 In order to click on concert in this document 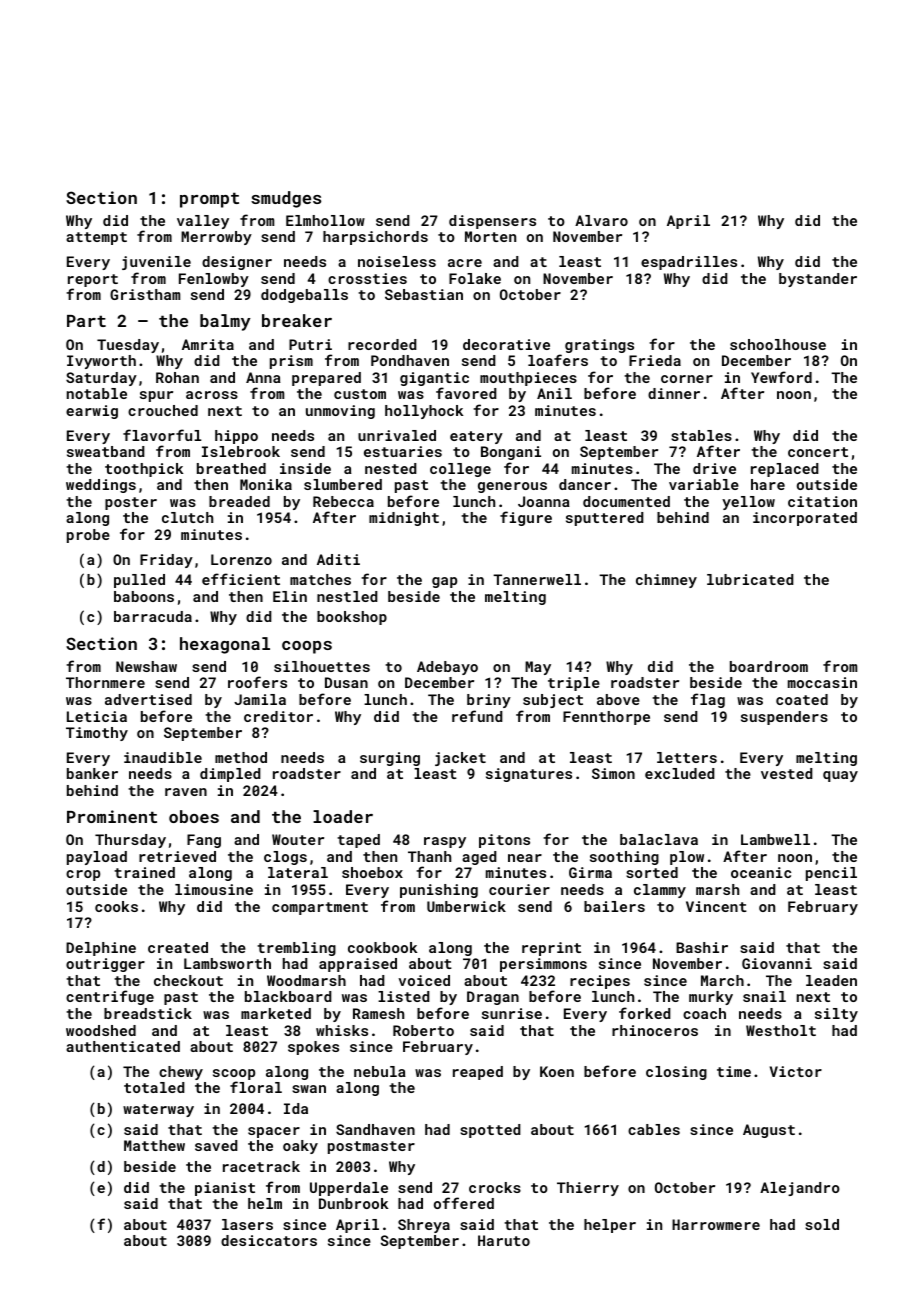, I will do `click(818, 452)`.
